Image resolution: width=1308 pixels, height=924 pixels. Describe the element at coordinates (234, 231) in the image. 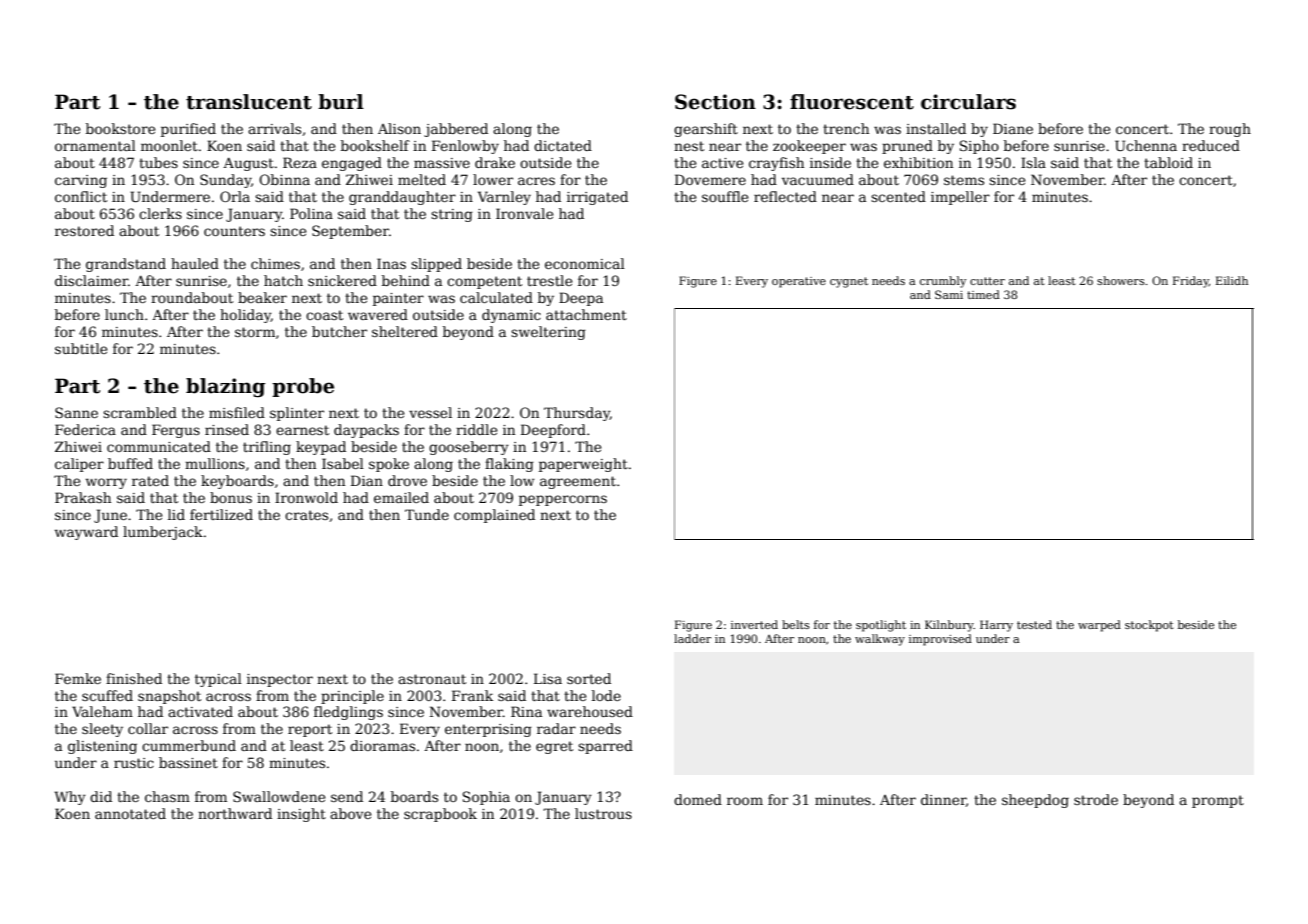

I see `counters` at that location.
